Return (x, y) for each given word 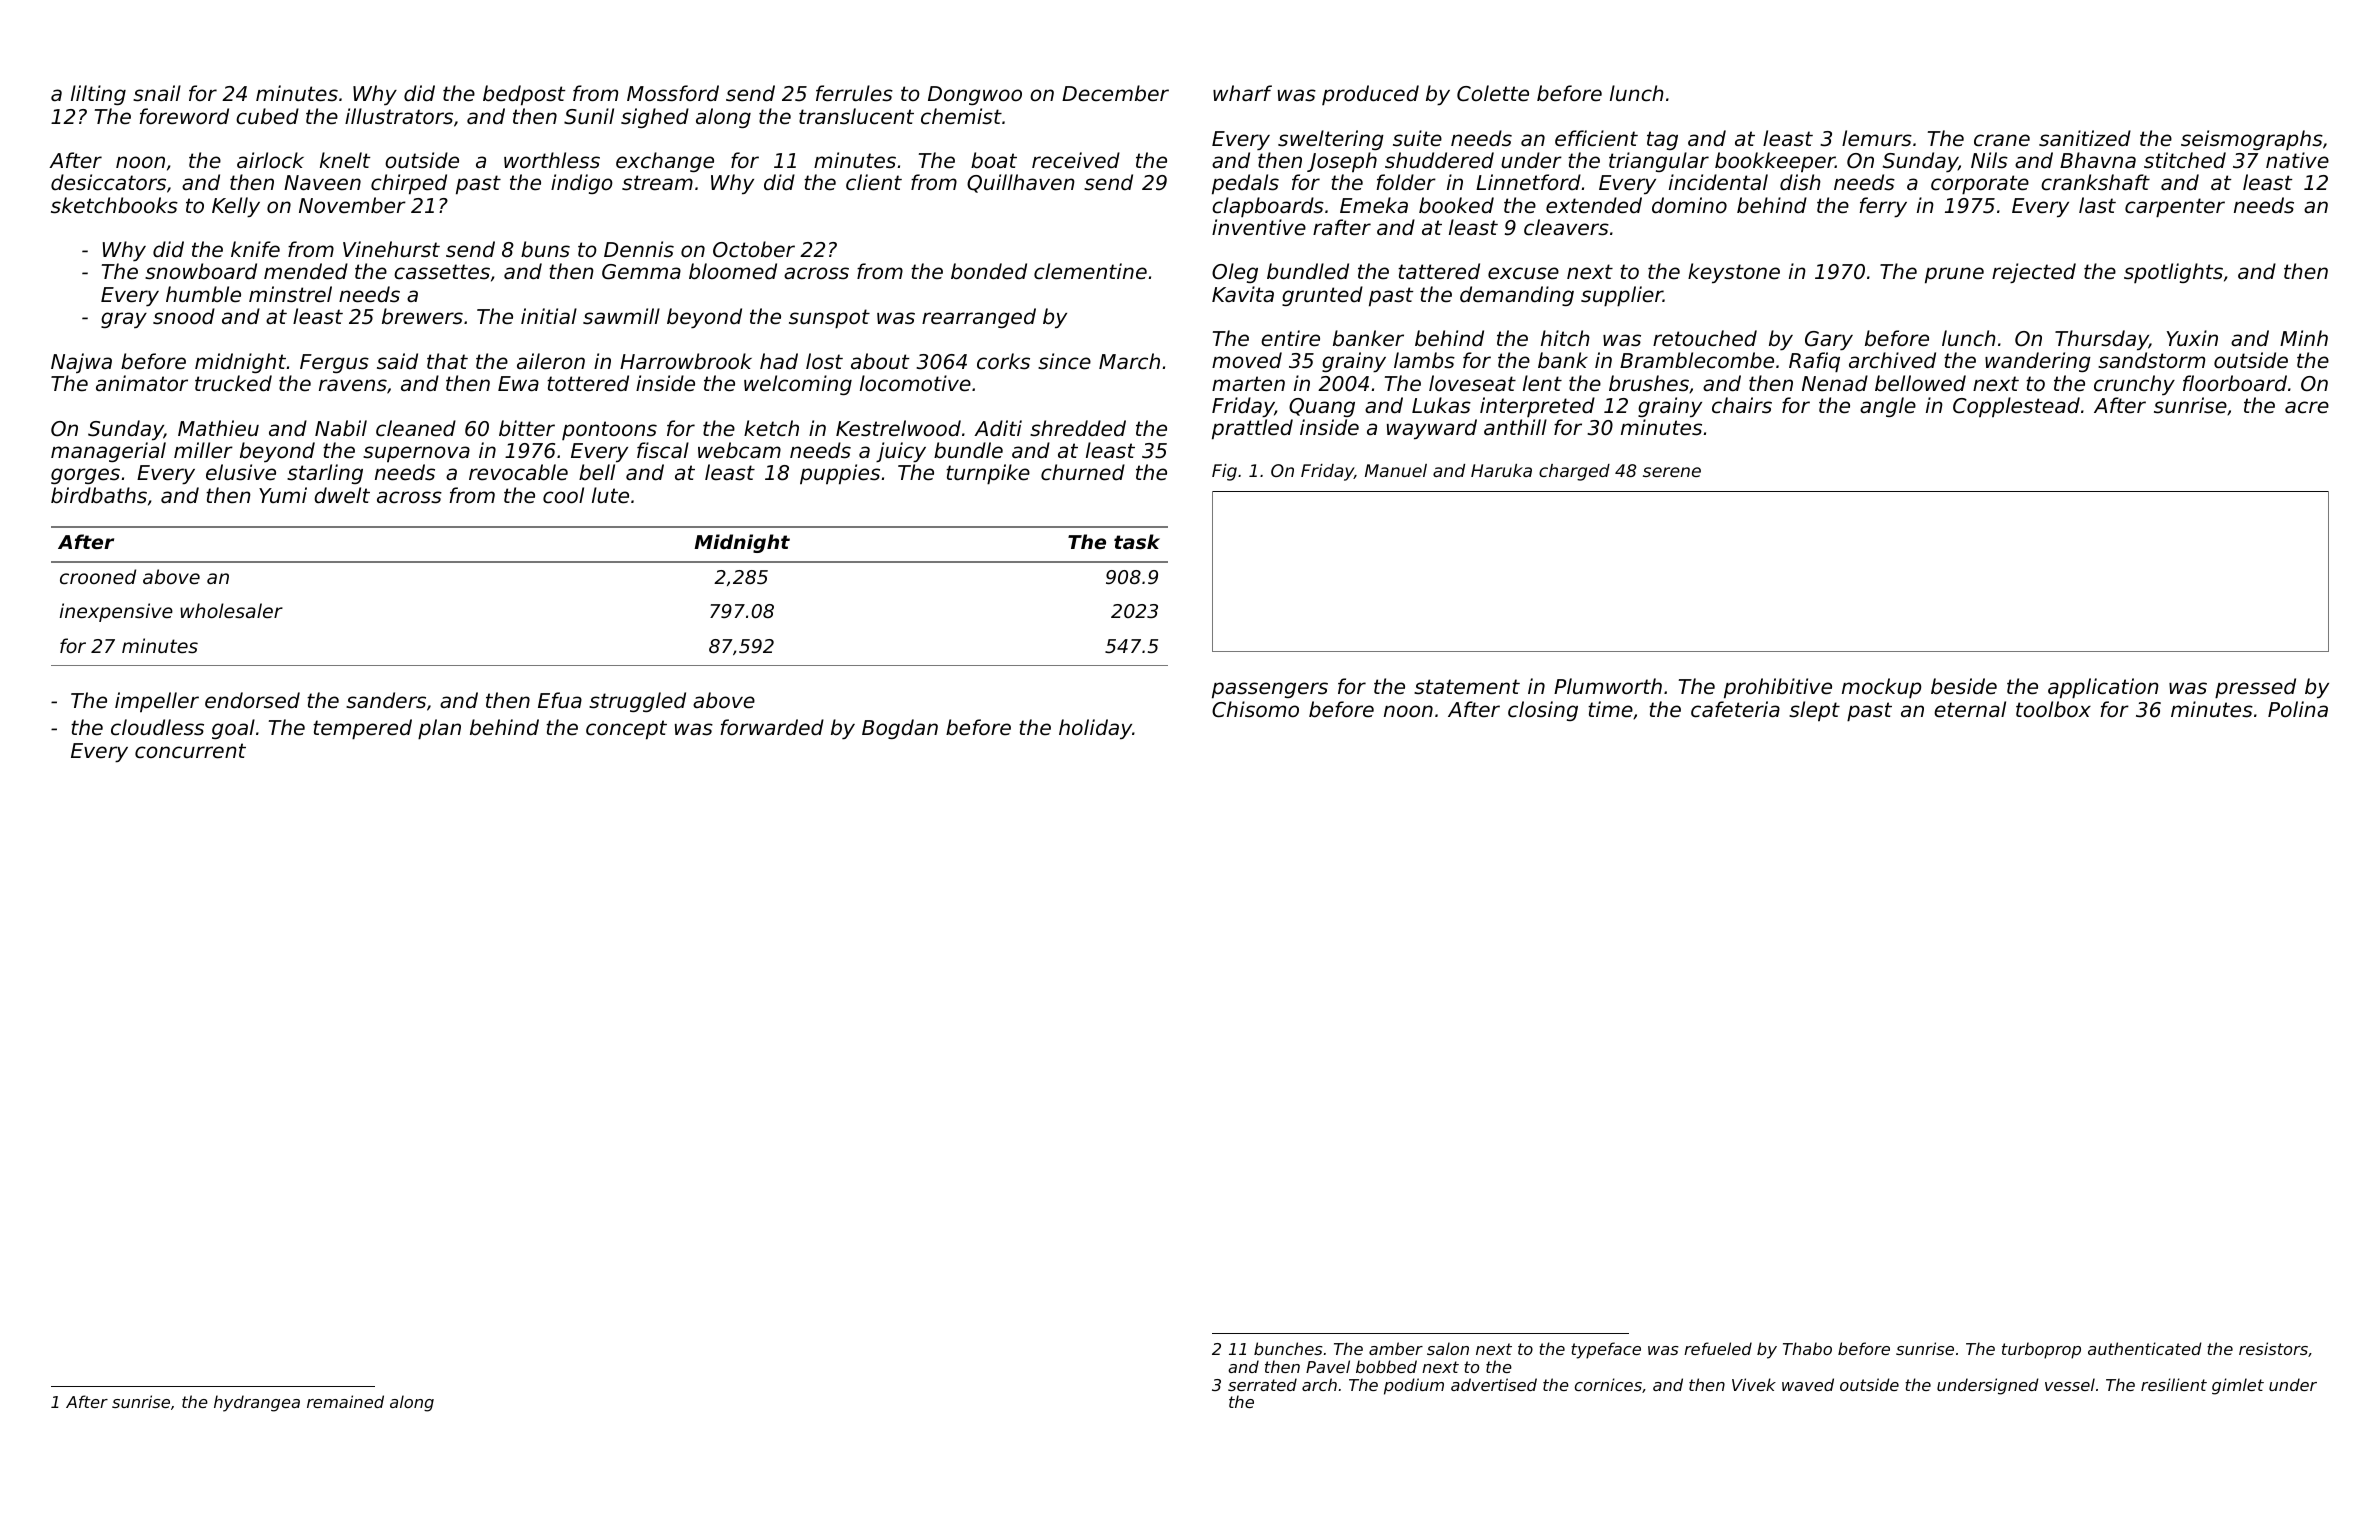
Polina (2298, 709)
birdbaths (99, 495)
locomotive (915, 383)
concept (626, 730)
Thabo (1807, 1348)
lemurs (1877, 138)
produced (1370, 95)
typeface (1606, 1350)
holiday (1095, 729)
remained (345, 1401)
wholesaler (231, 610)
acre (2307, 407)
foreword (184, 116)
